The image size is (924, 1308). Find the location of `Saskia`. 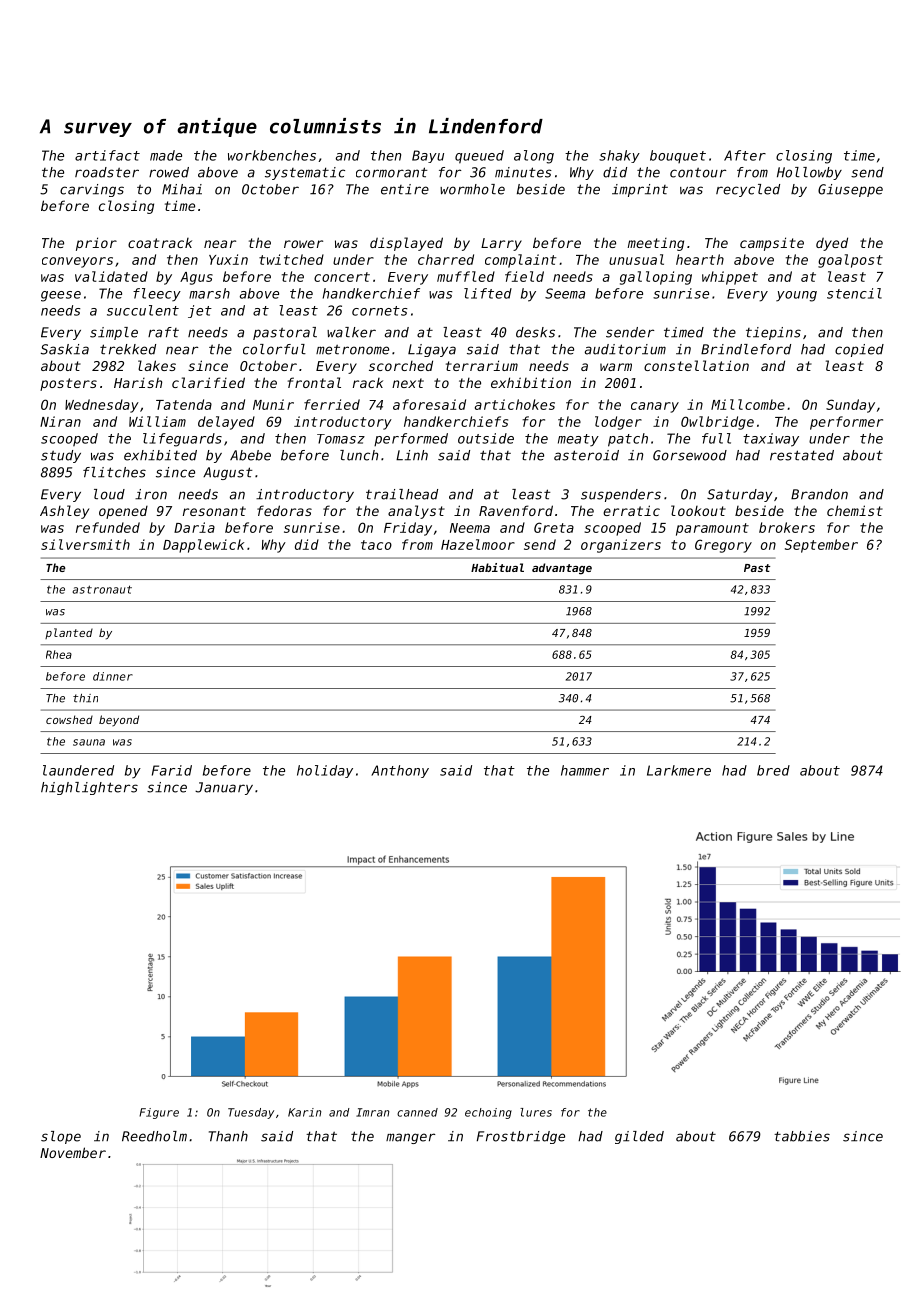

Saskia is located at coordinates (65, 349).
